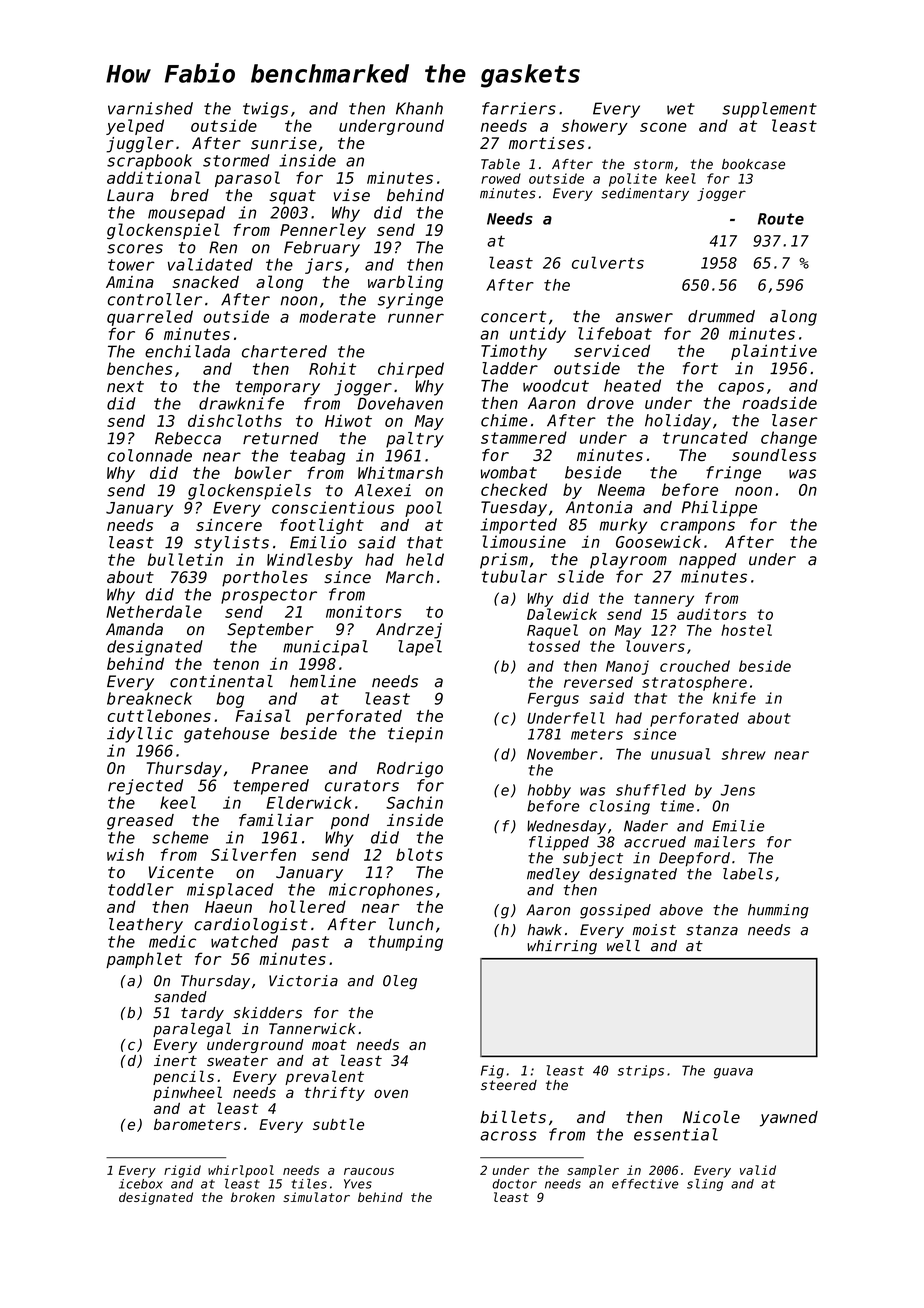  What do you see at coordinates (769, 110) in the document?
I see `supplement` at bounding box center [769, 110].
